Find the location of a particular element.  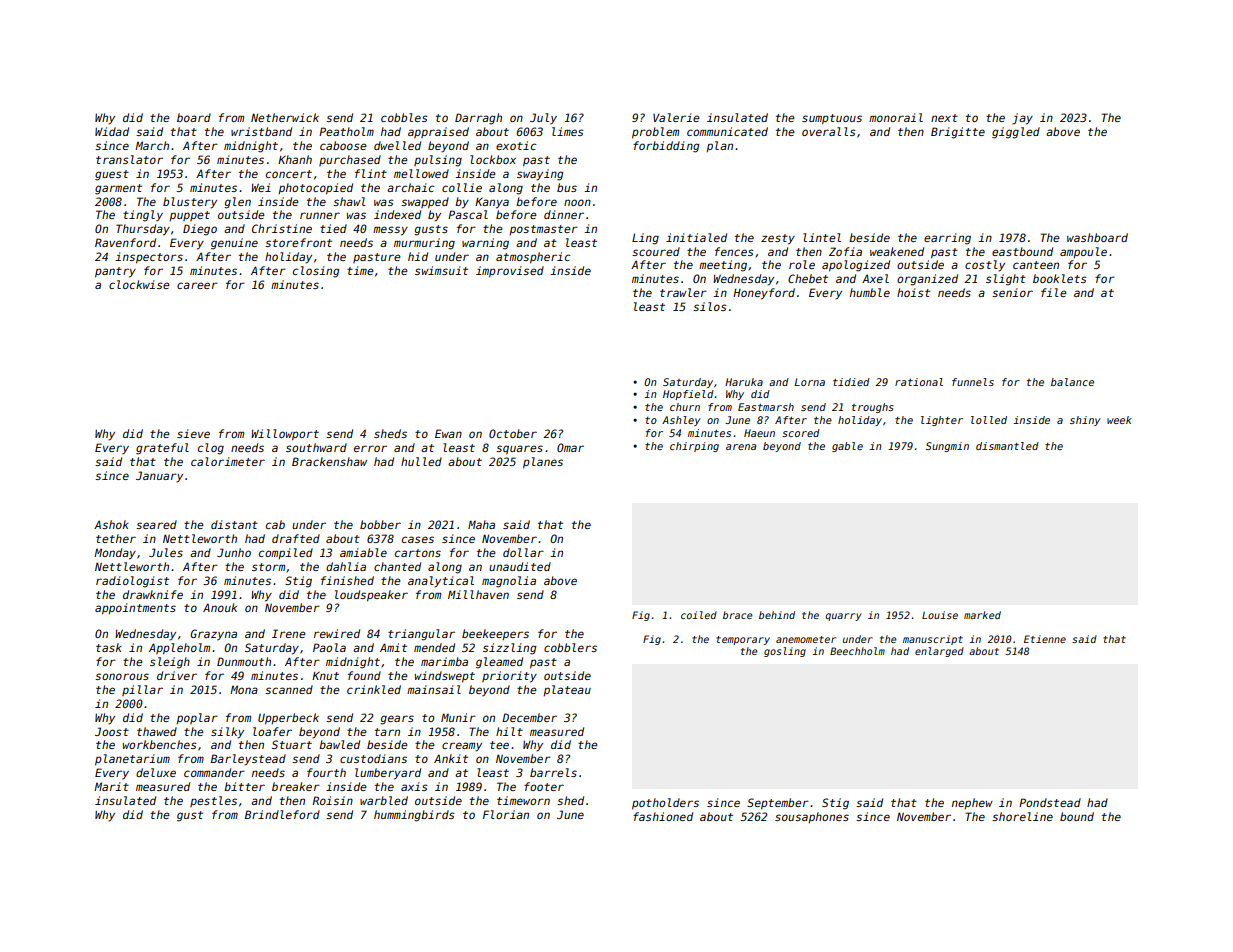

analytical is located at coordinates (441, 582).
